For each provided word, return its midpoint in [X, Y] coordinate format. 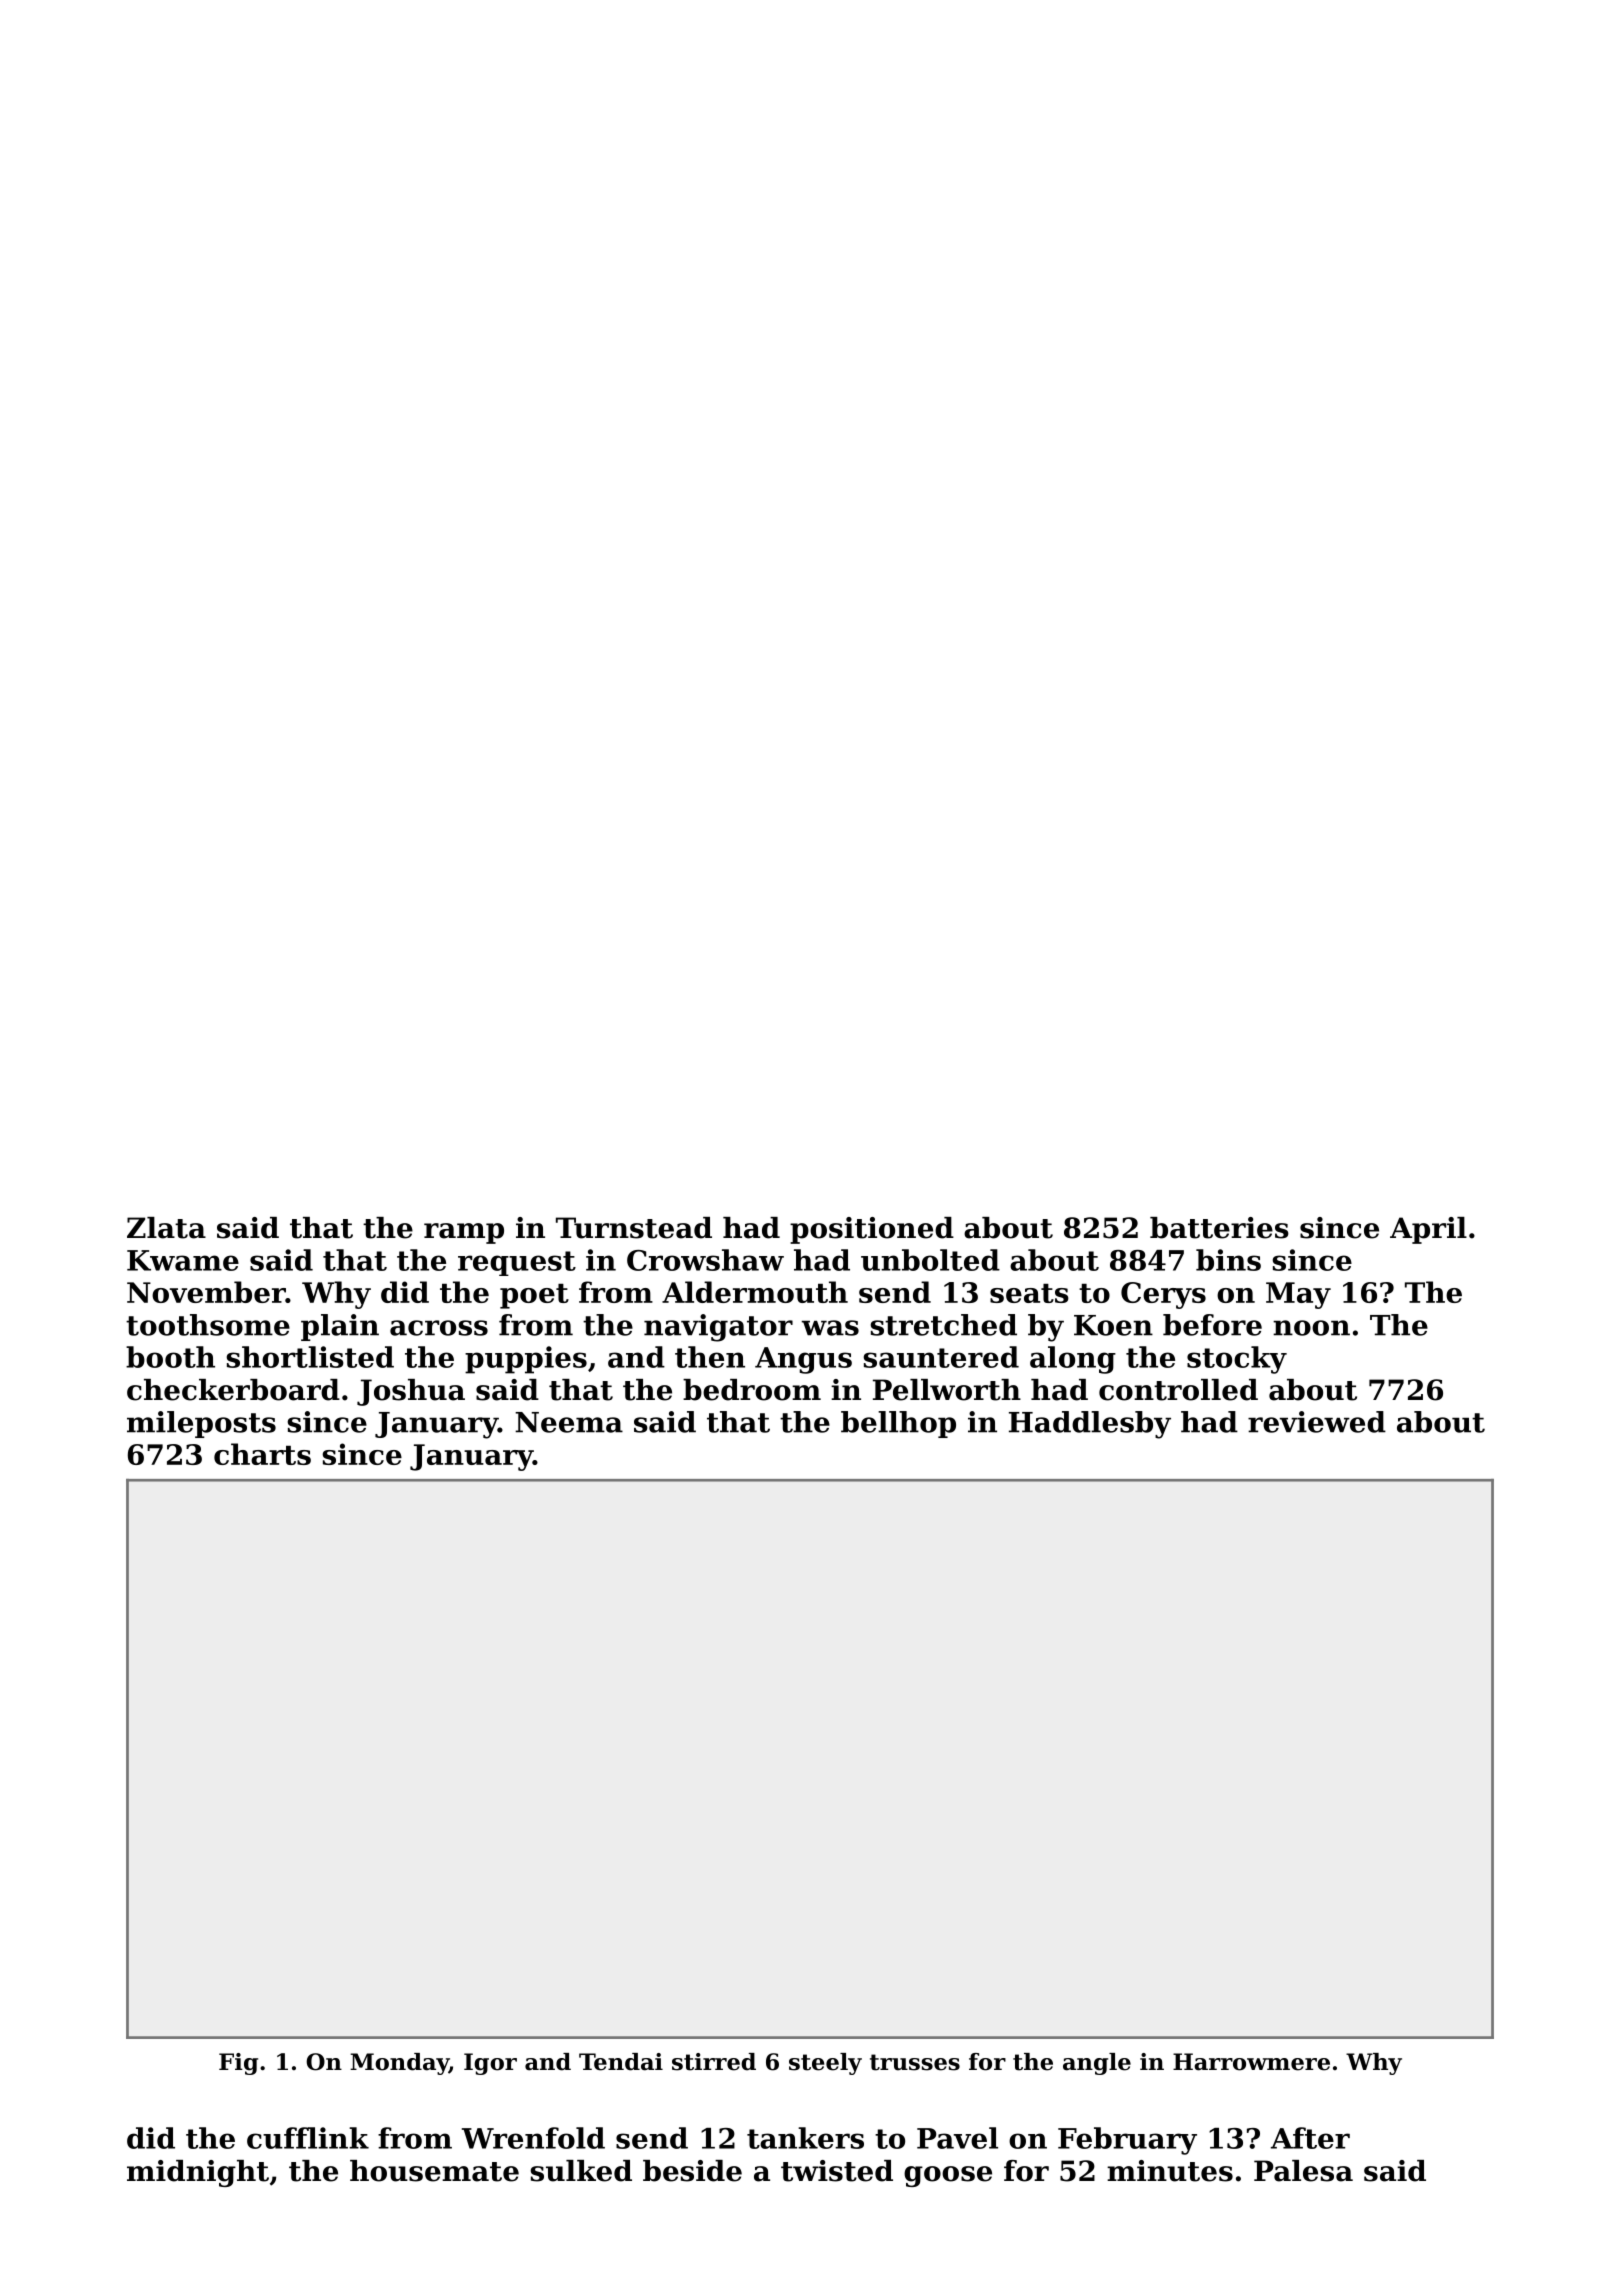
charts [262, 1454]
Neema [569, 1422]
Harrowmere [1251, 2062]
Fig [238, 2064]
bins [1228, 1260]
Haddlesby [1090, 1425]
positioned [872, 1230]
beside [692, 2171]
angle [1097, 2064]
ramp [464, 1233]
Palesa [1303, 2171]
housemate [434, 2171]
